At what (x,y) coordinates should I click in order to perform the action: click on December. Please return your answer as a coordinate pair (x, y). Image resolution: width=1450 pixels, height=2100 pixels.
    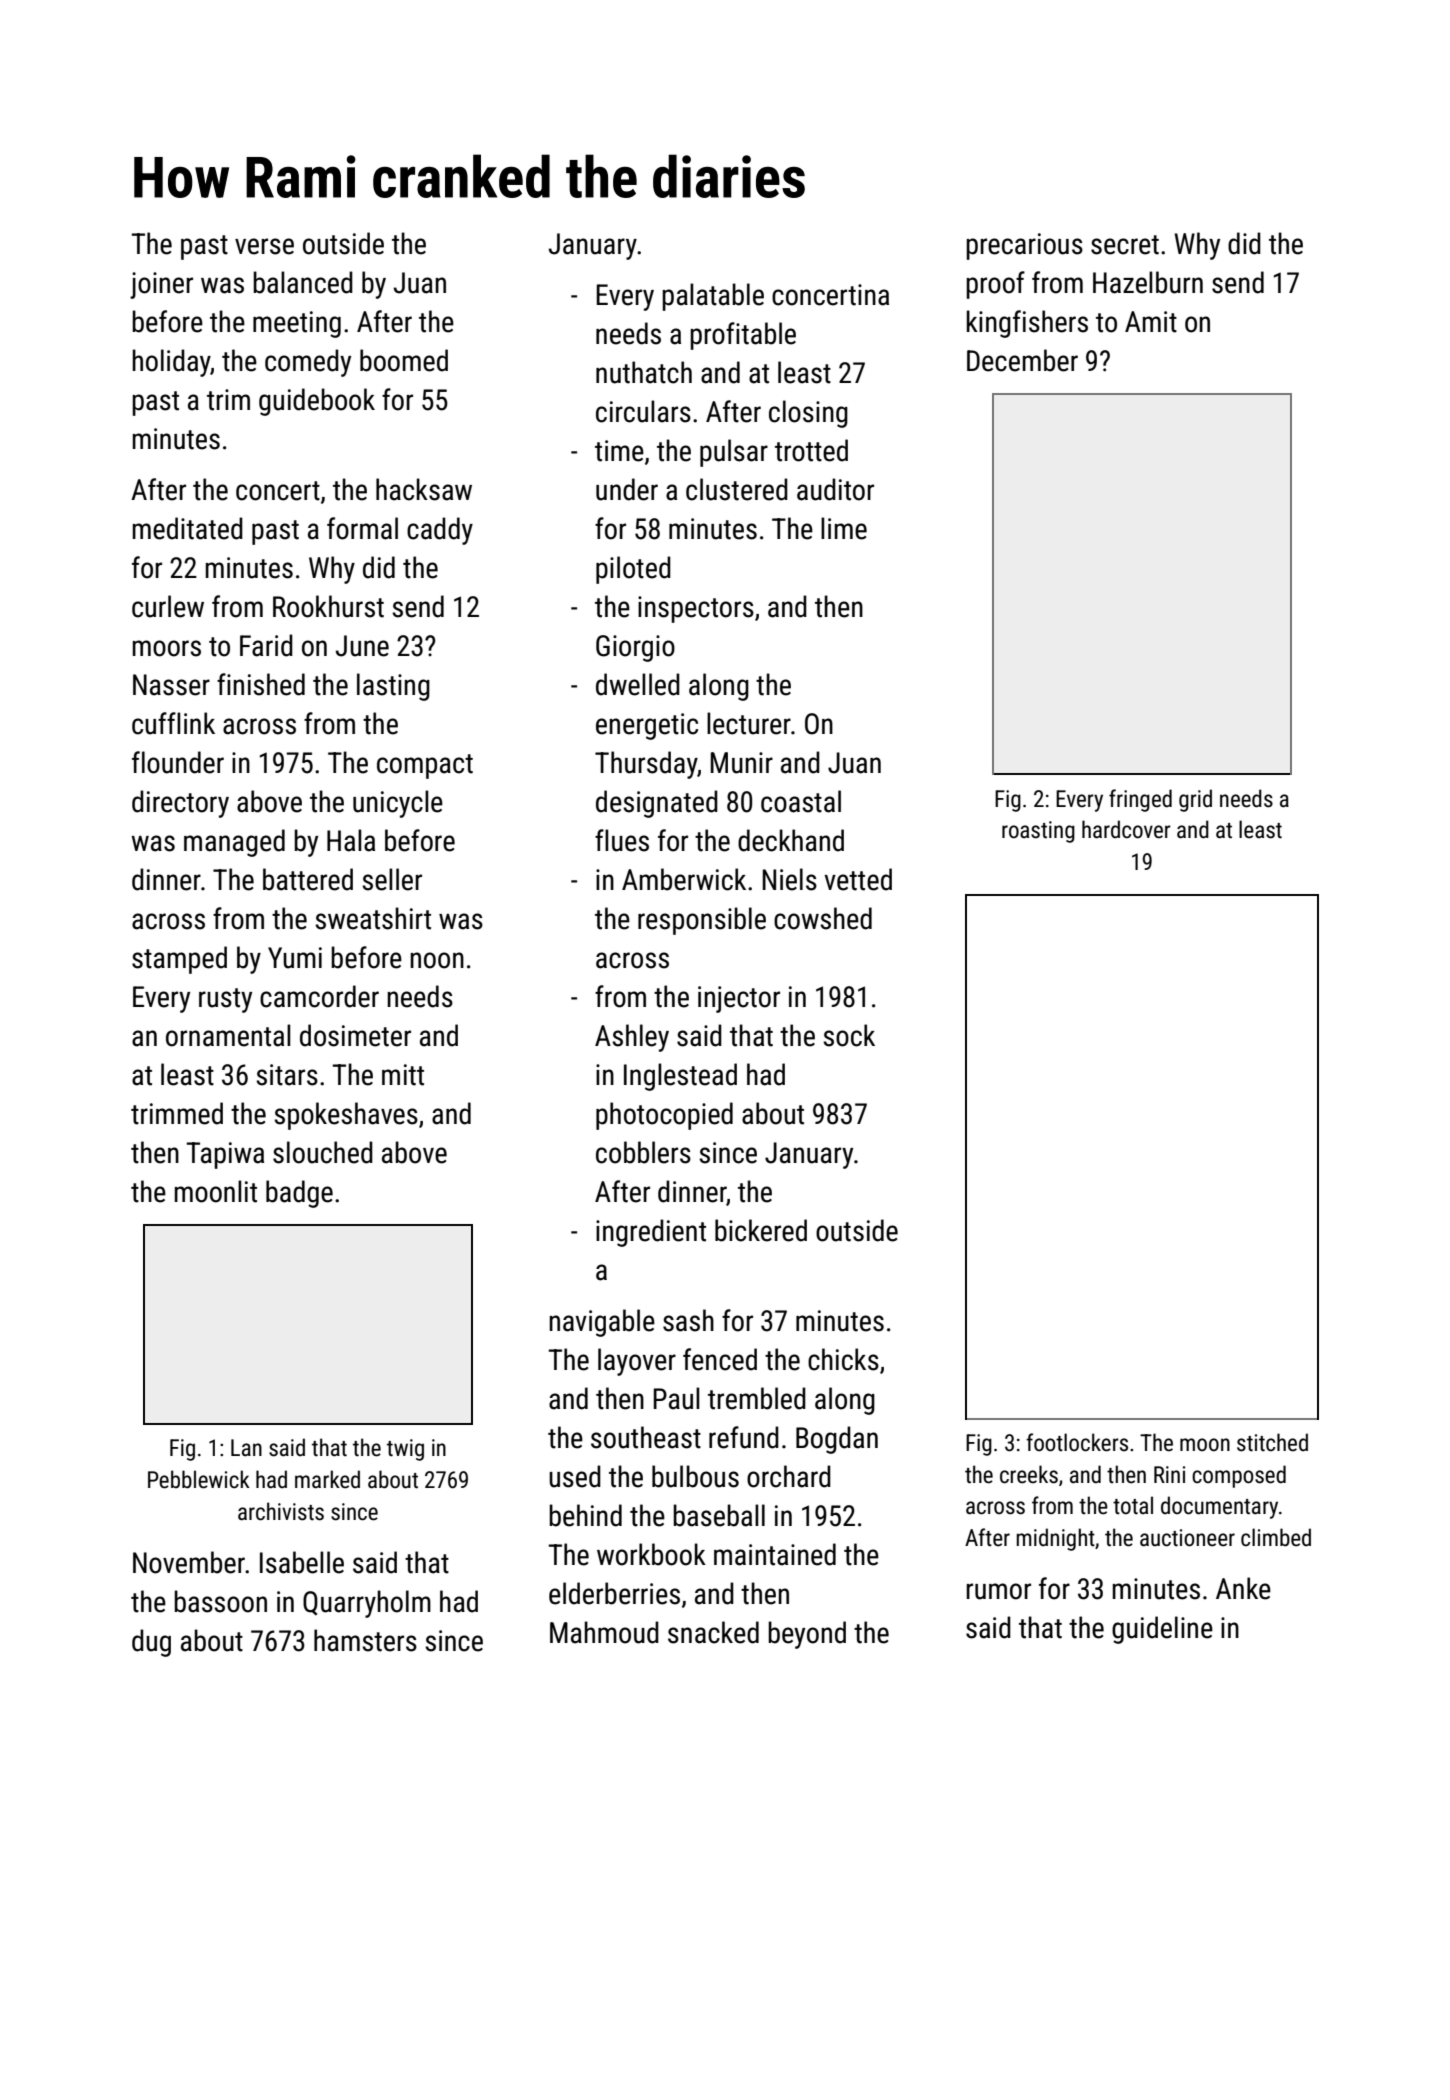
    Looking at the image, I should click on (1022, 360).
